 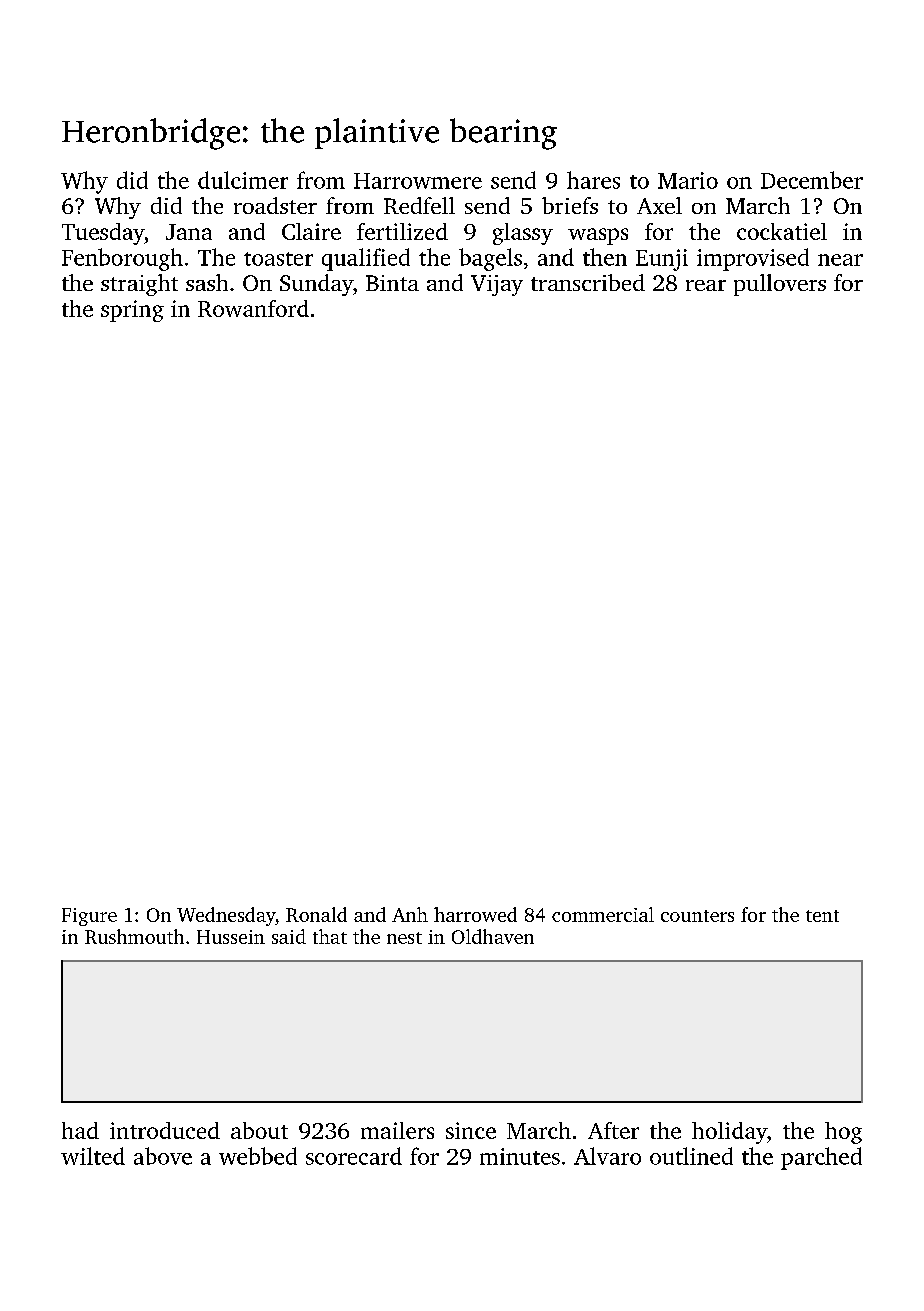 I want to click on Figure, so click(x=89, y=917).
